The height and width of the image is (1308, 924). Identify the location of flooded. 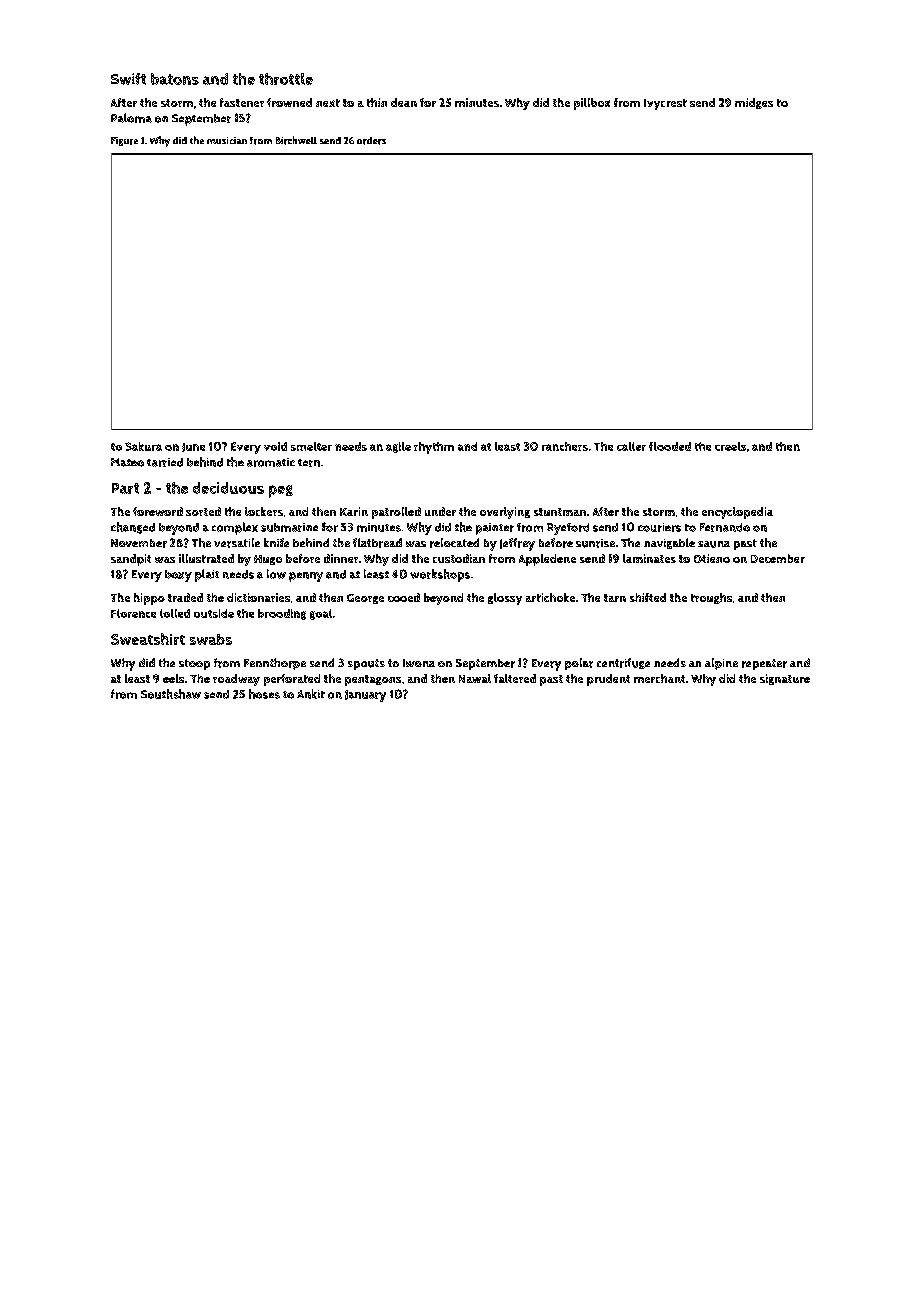
(670, 446).
